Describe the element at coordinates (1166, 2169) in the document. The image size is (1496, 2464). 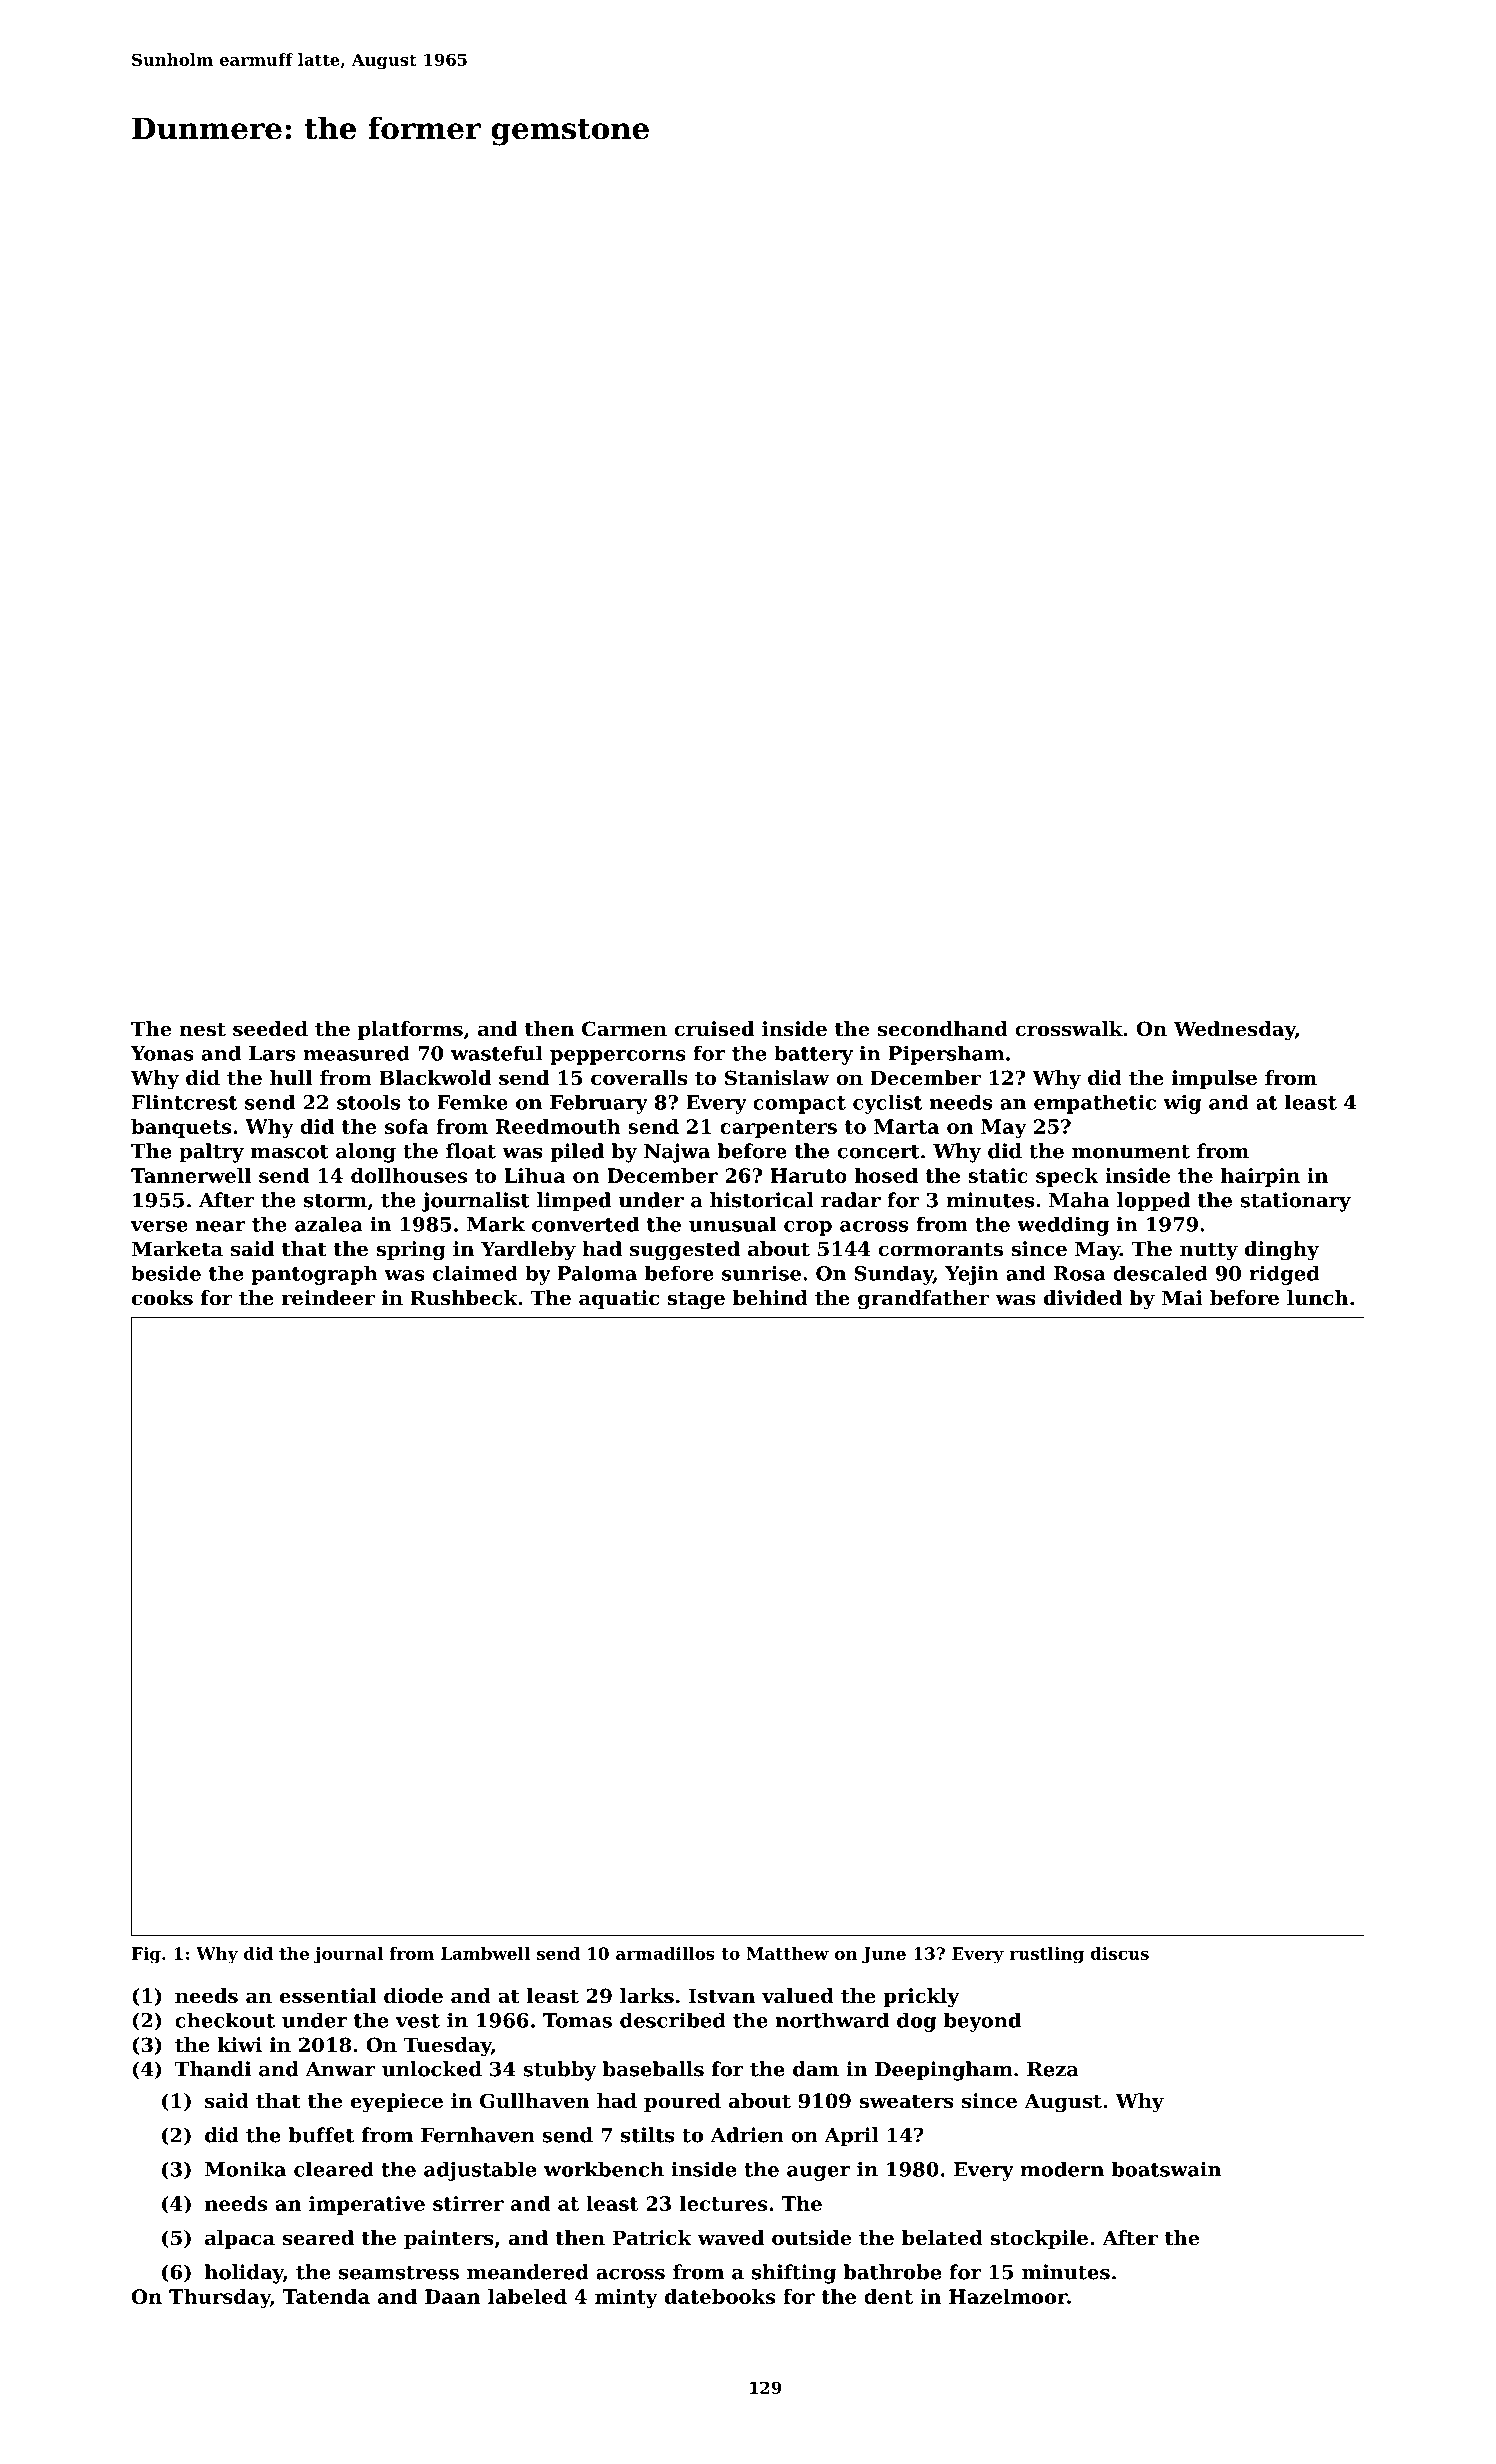
I see `boatswain` at that location.
